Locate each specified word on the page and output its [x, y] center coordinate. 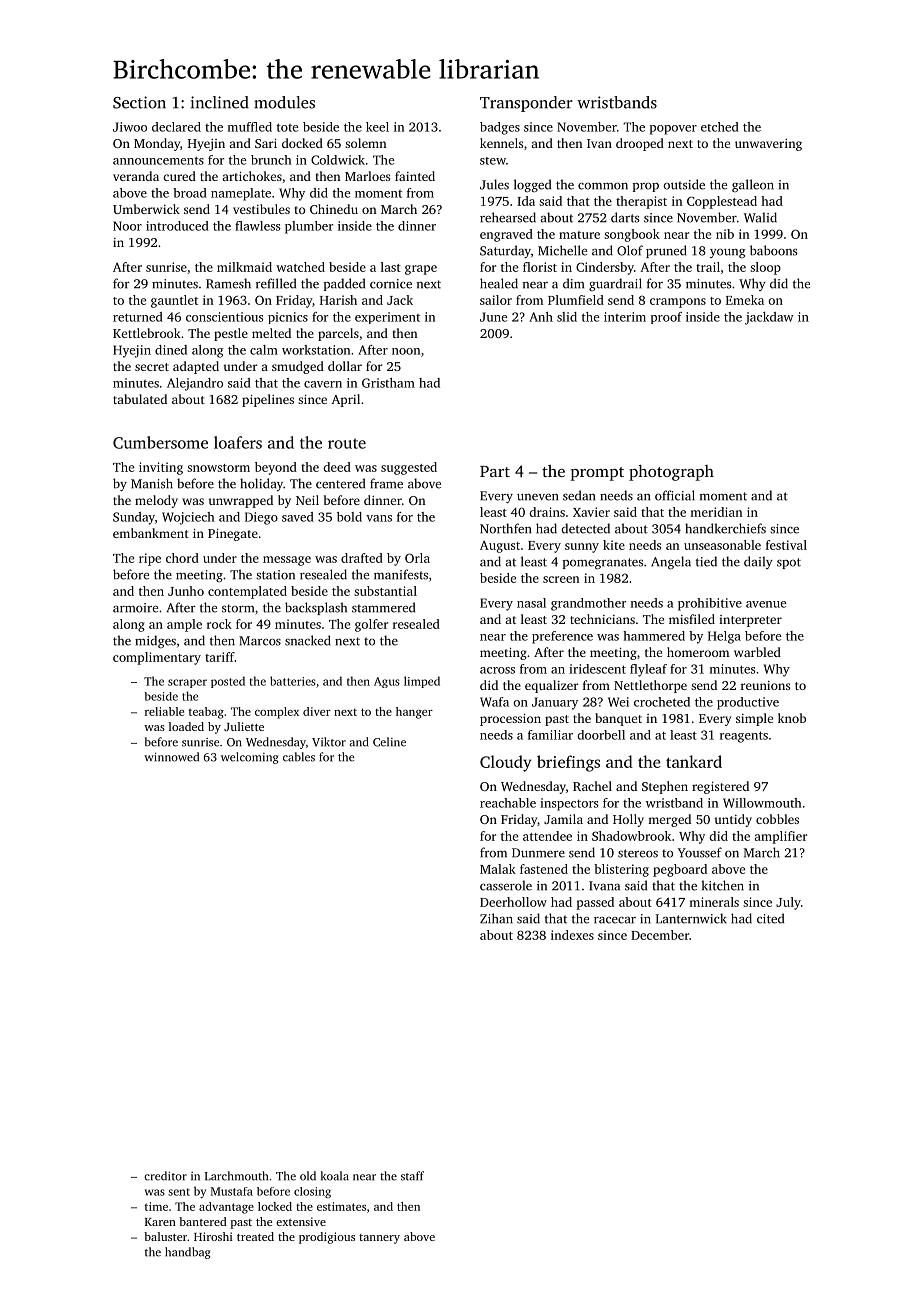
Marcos [260, 641]
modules [284, 102]
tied [706, 561]
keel [377, 127]
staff [412, 1176]
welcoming [250, 758]
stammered [383, 607]
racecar [615, 920]
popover [673, 130]
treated [255, 1236]
